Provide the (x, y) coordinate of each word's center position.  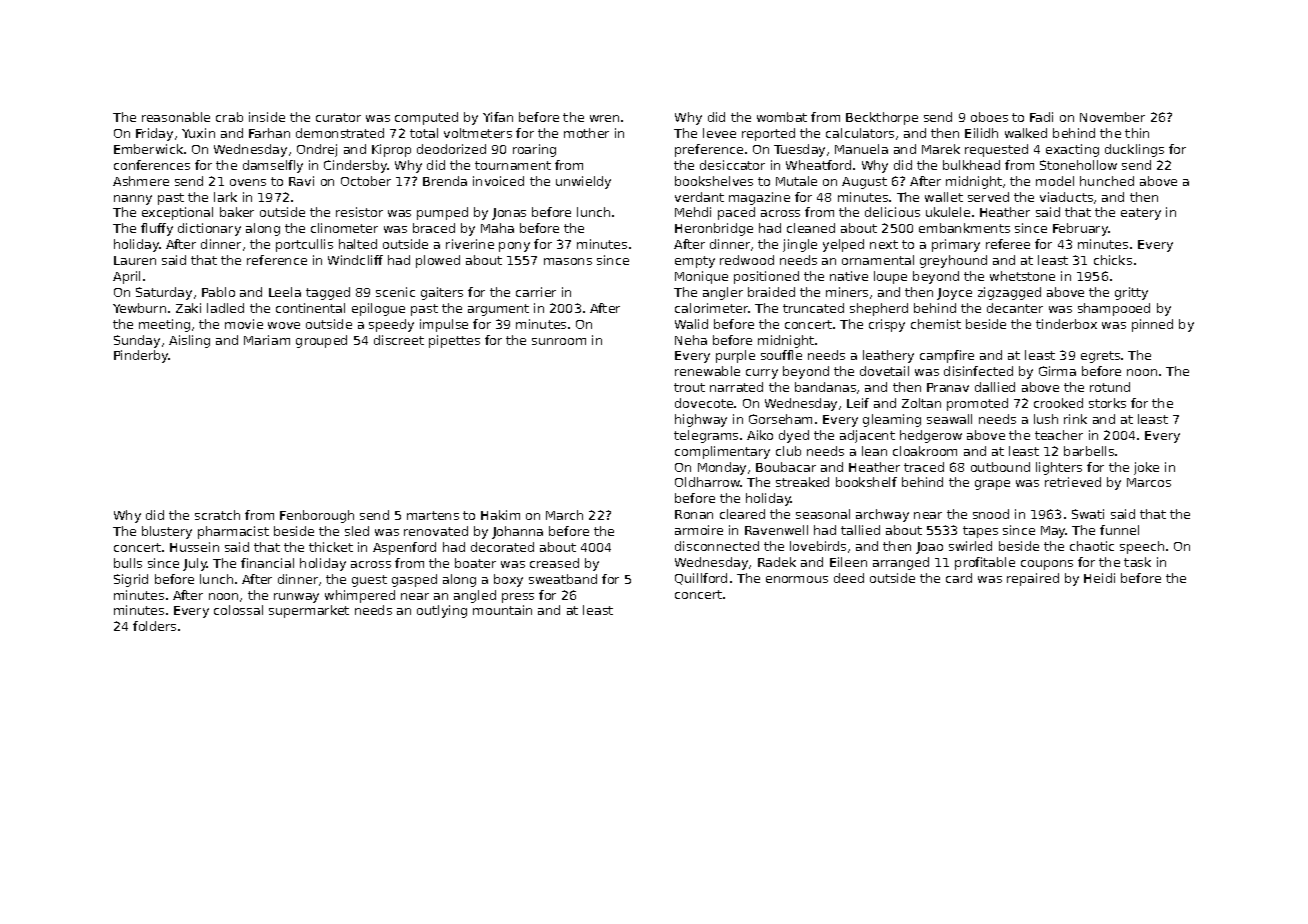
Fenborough (317, 516)
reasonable (176, 117)
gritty (1131, 293)
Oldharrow (708, 482)
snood (991, 514)
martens (433, 515)
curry (762, 374)
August (864, 183)
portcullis (304, 245)
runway (296, 598)
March (564, 515)
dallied (995, 387)
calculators (860, 133)
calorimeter (711, 308)
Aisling (189, 341)
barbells (1089, 451)
